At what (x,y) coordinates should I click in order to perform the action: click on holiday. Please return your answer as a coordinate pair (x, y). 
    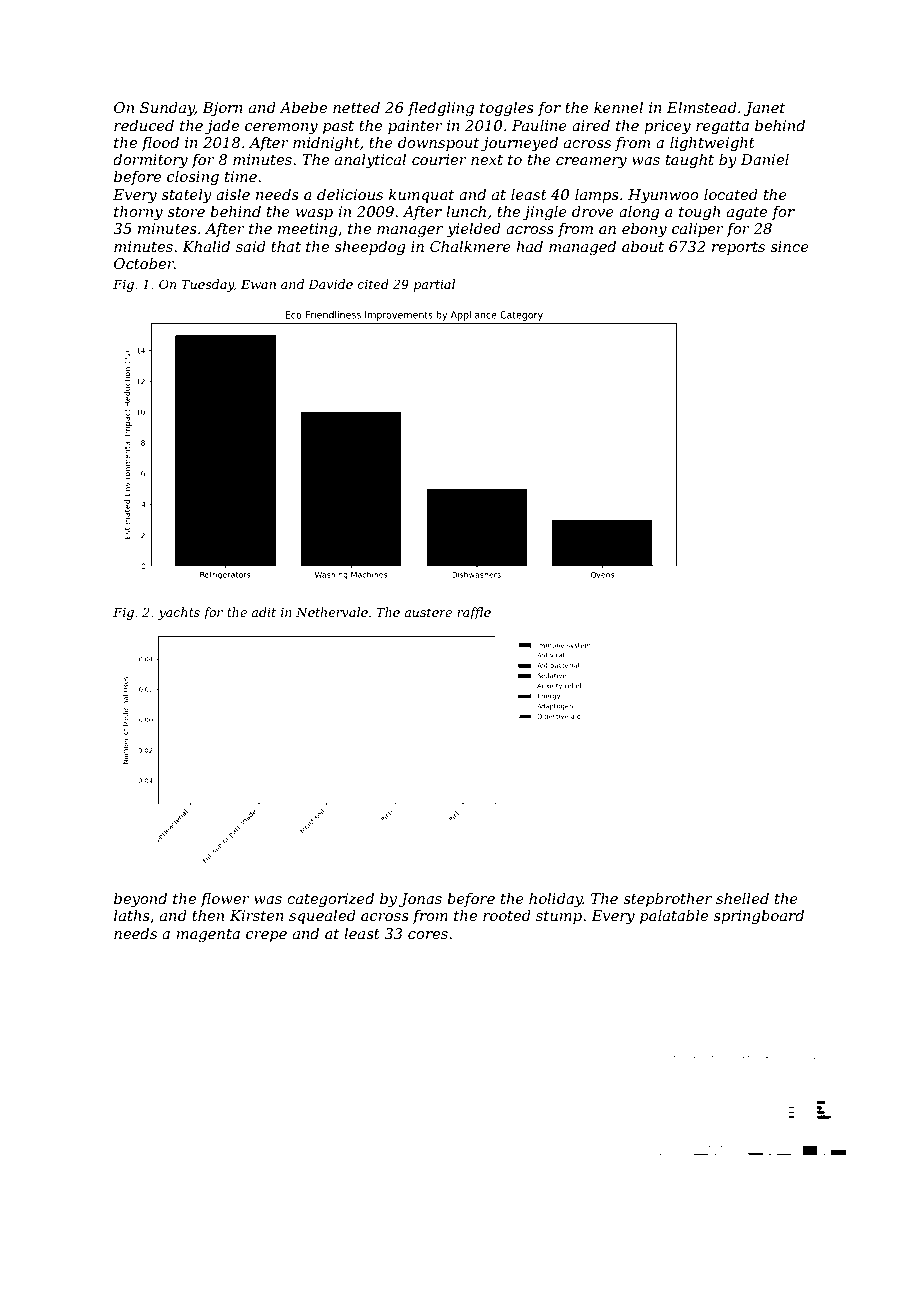
    Looking at the image, I should click on (556, 900).
